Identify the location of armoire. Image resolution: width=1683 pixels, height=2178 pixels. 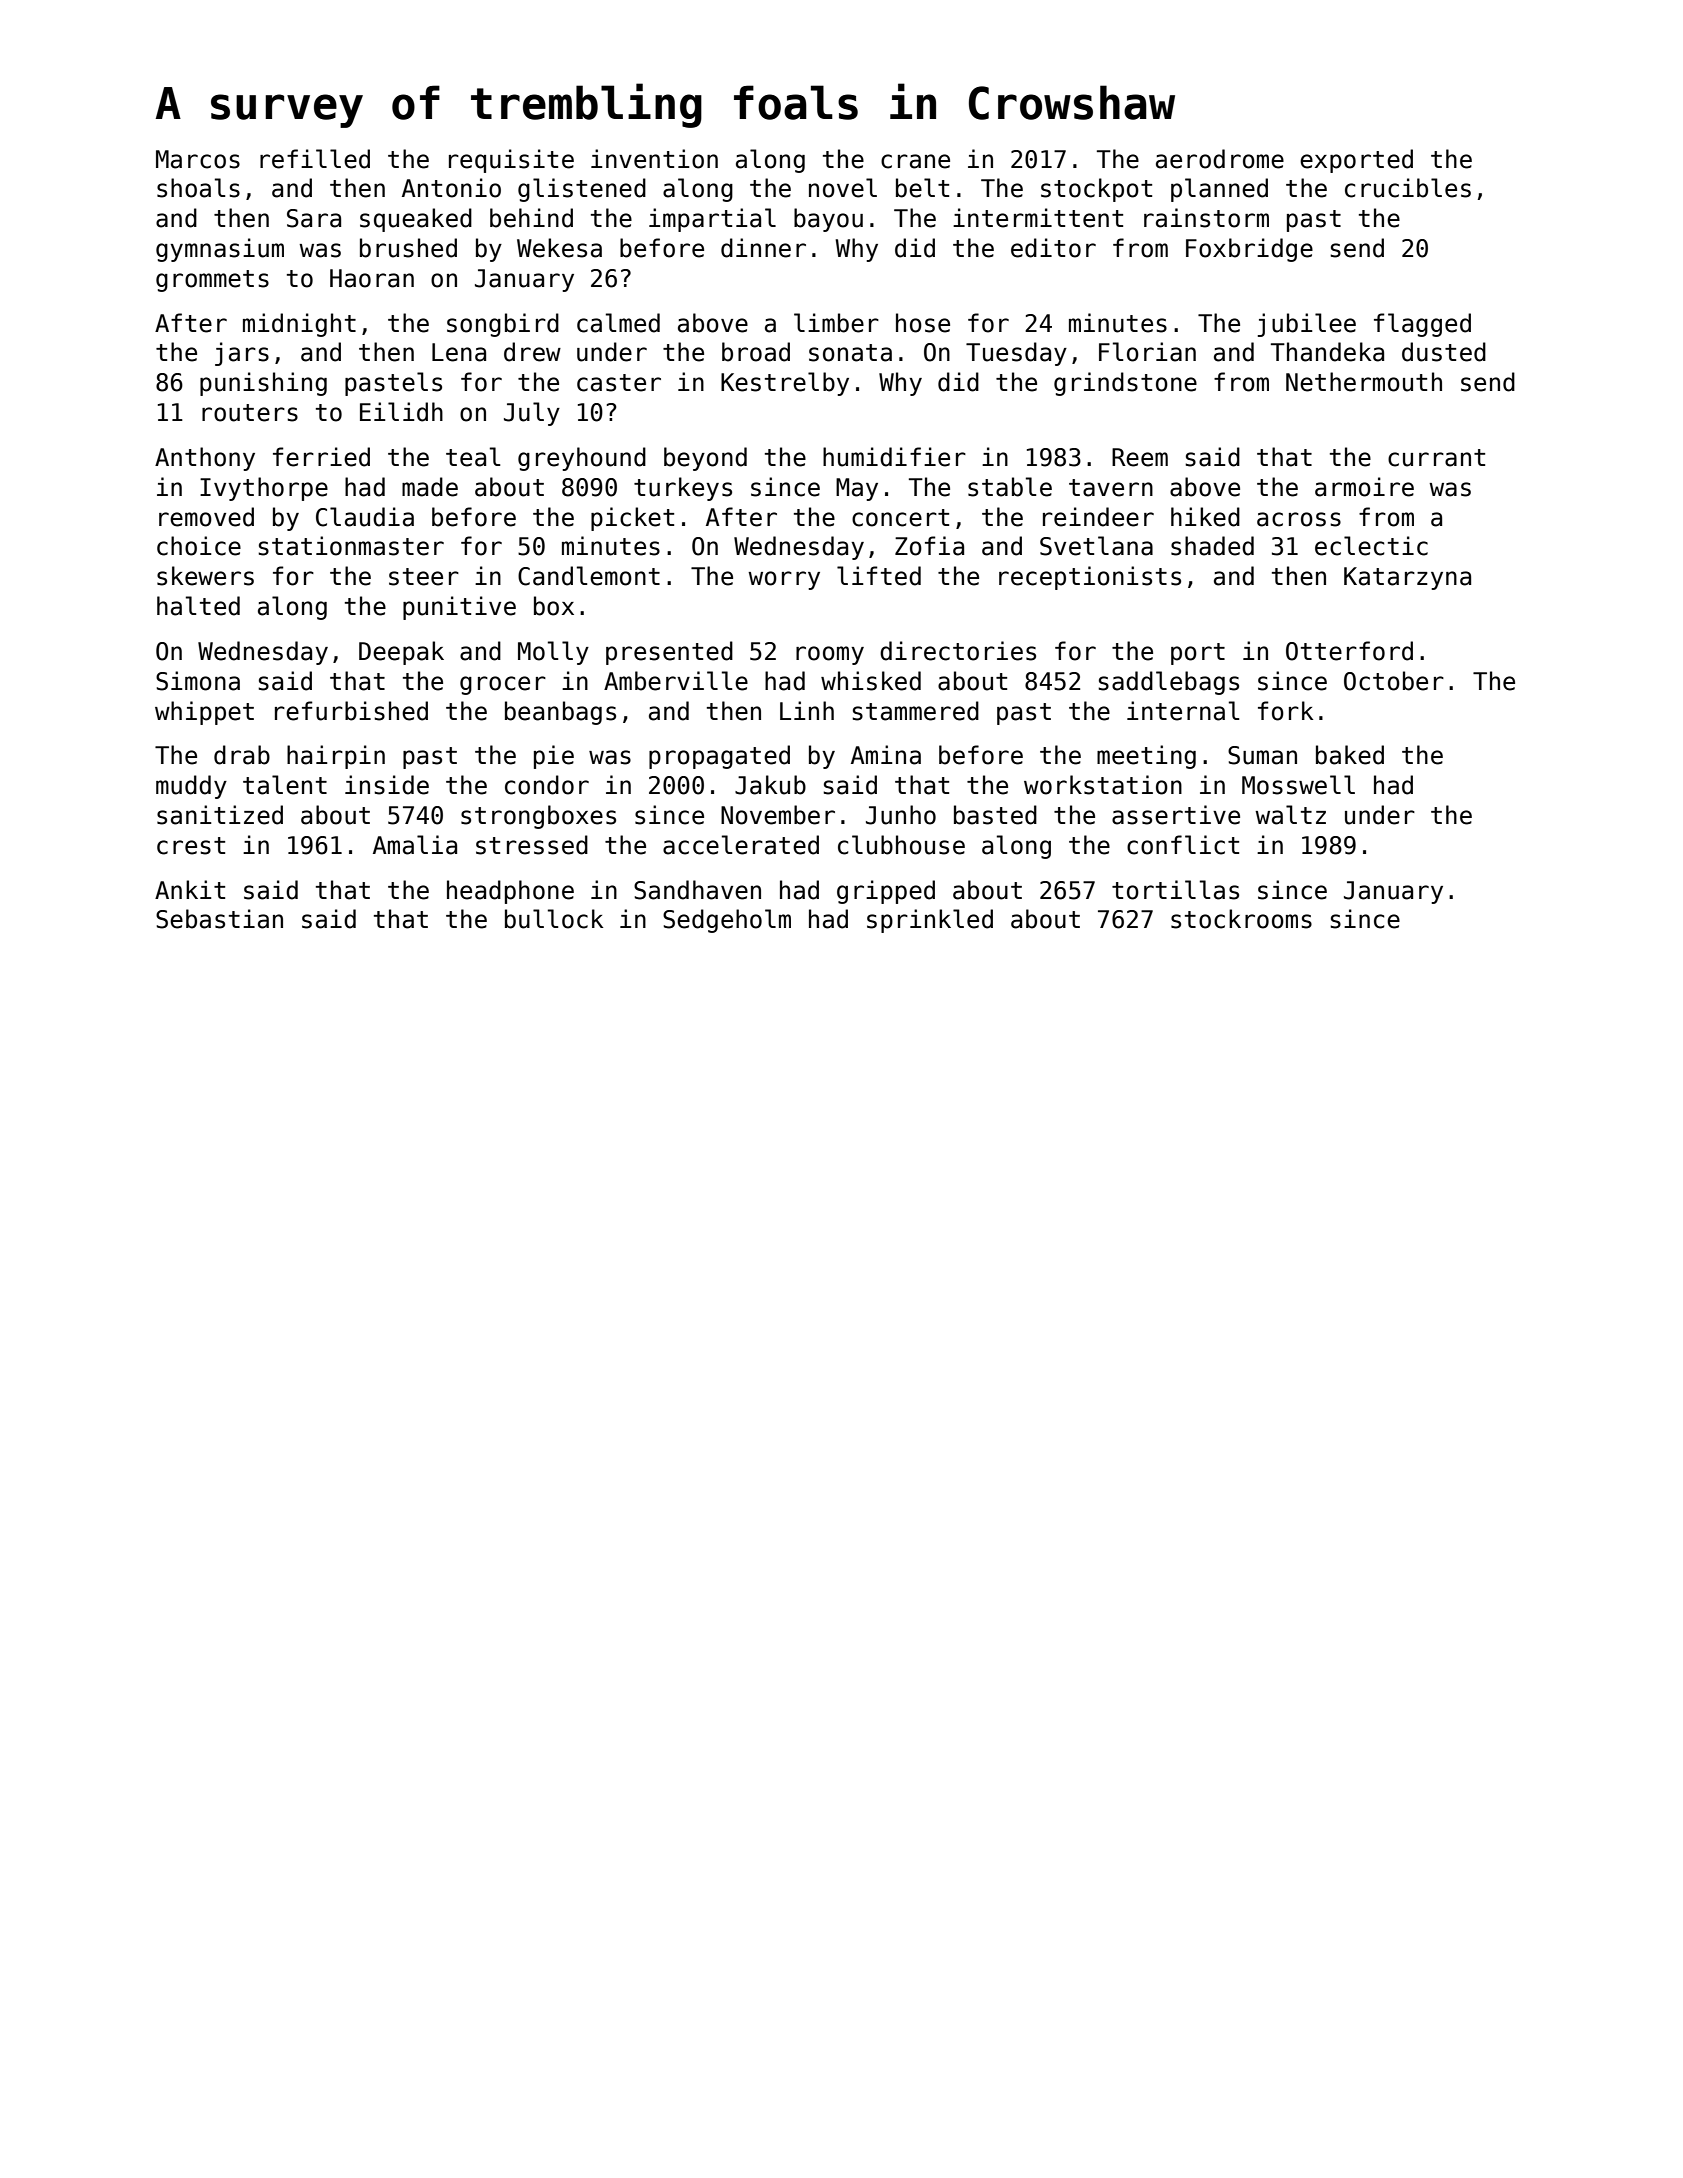
(1364, 487).
